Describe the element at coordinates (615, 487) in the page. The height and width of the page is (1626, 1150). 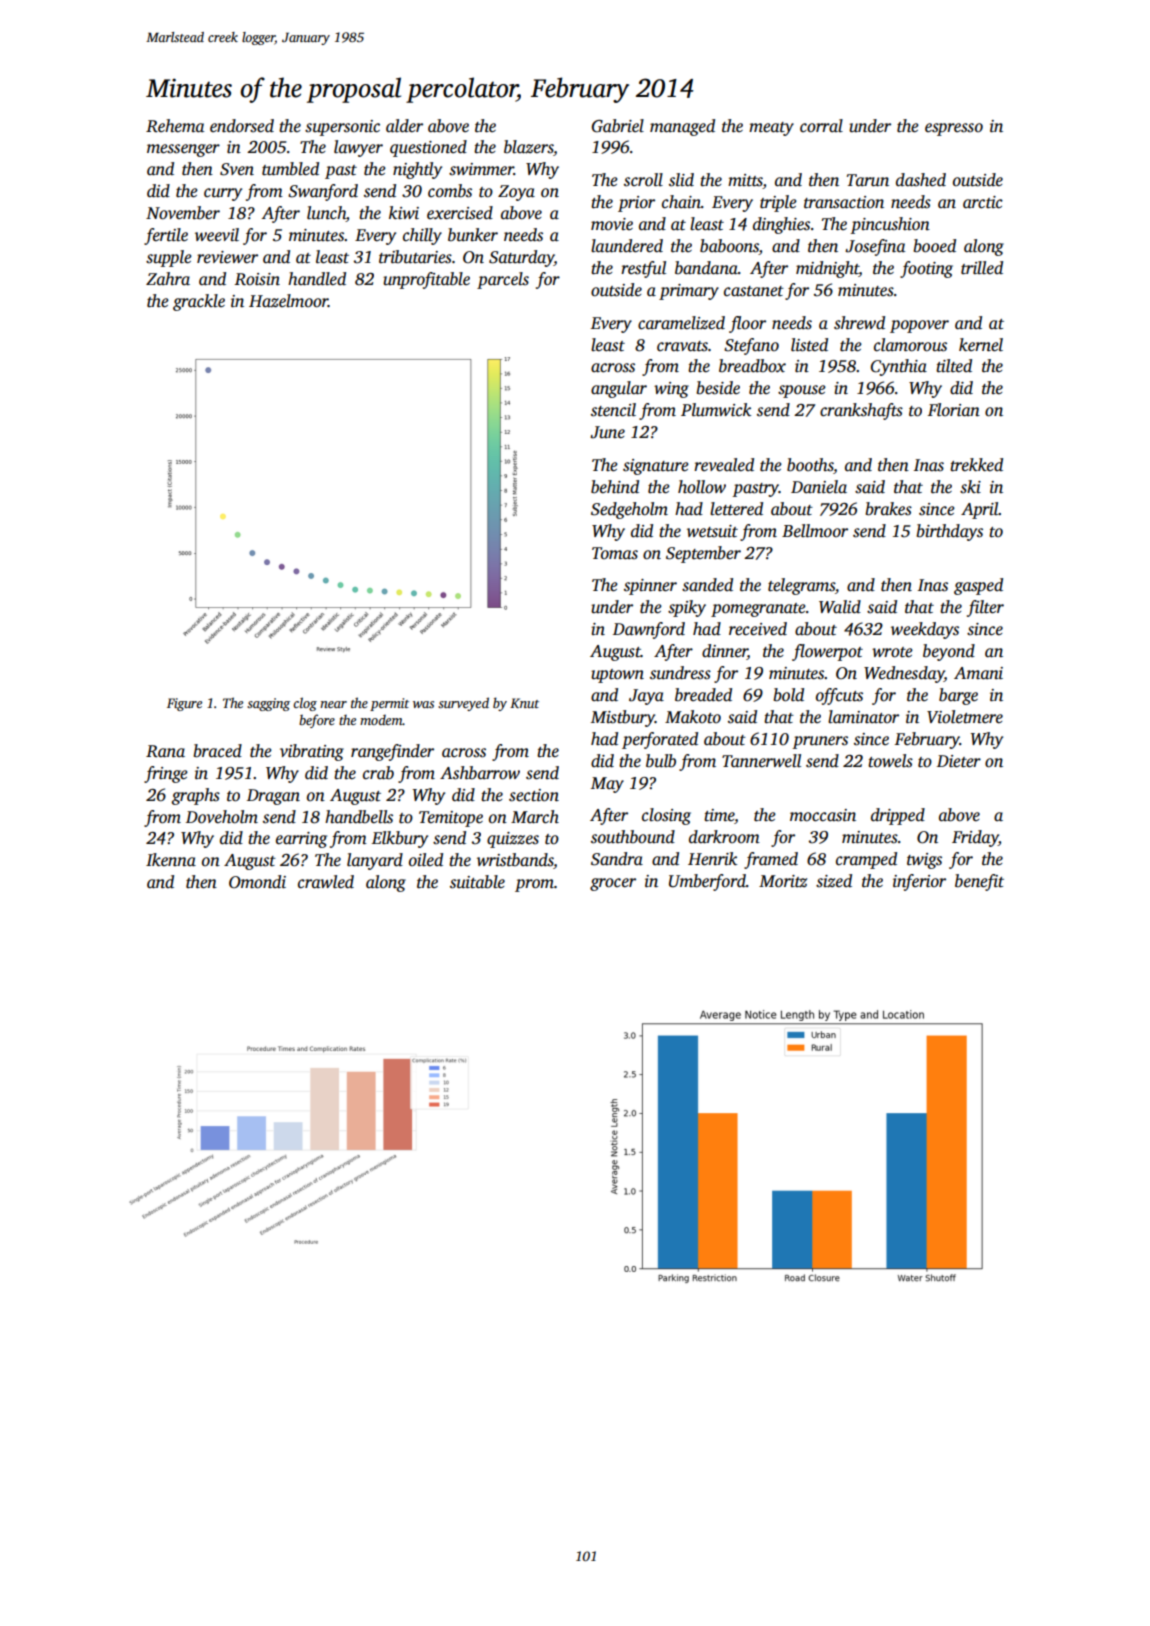
I see `behind` at that location.
